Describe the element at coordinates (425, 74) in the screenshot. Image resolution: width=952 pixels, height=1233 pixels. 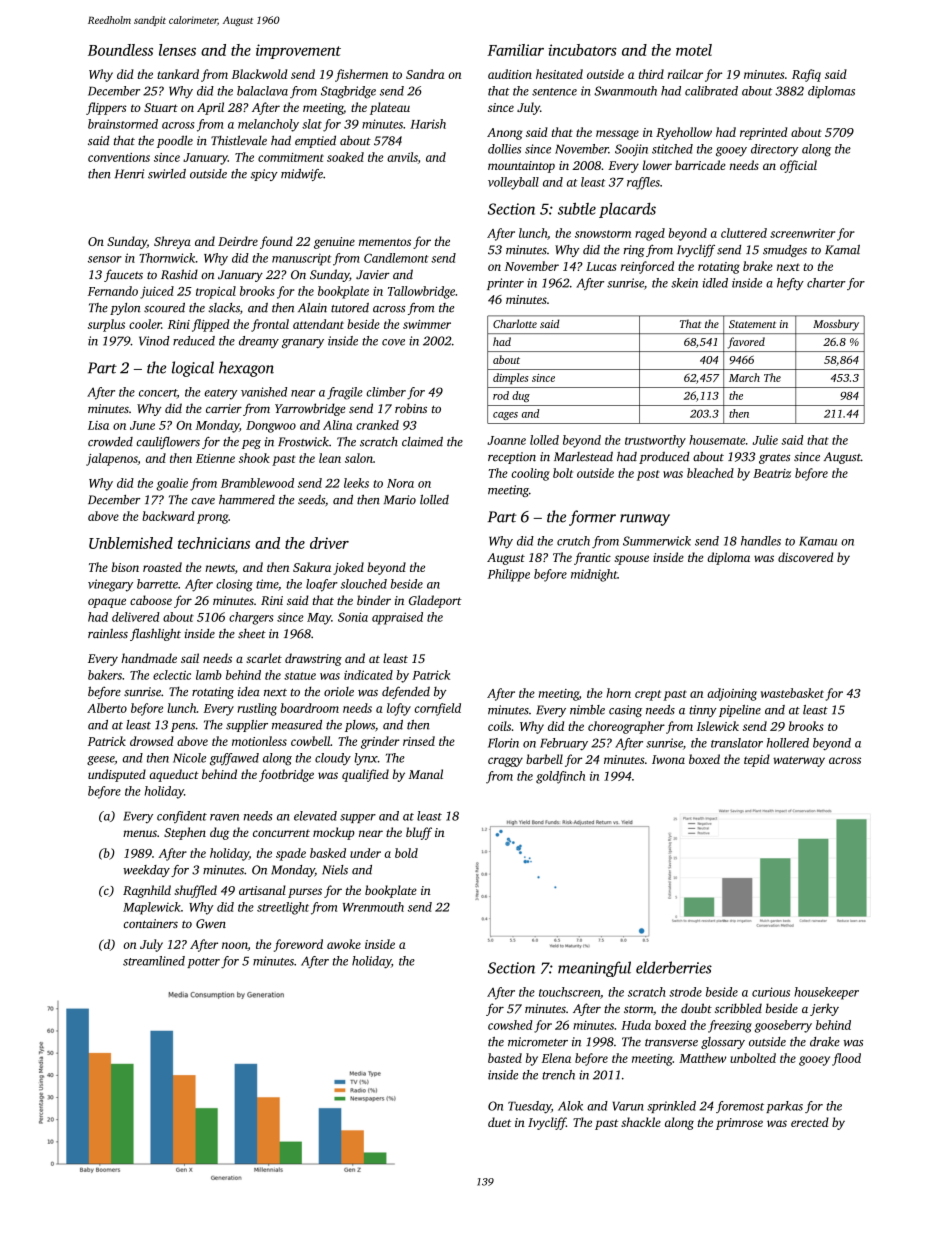
I see `Sandra` at that location.
